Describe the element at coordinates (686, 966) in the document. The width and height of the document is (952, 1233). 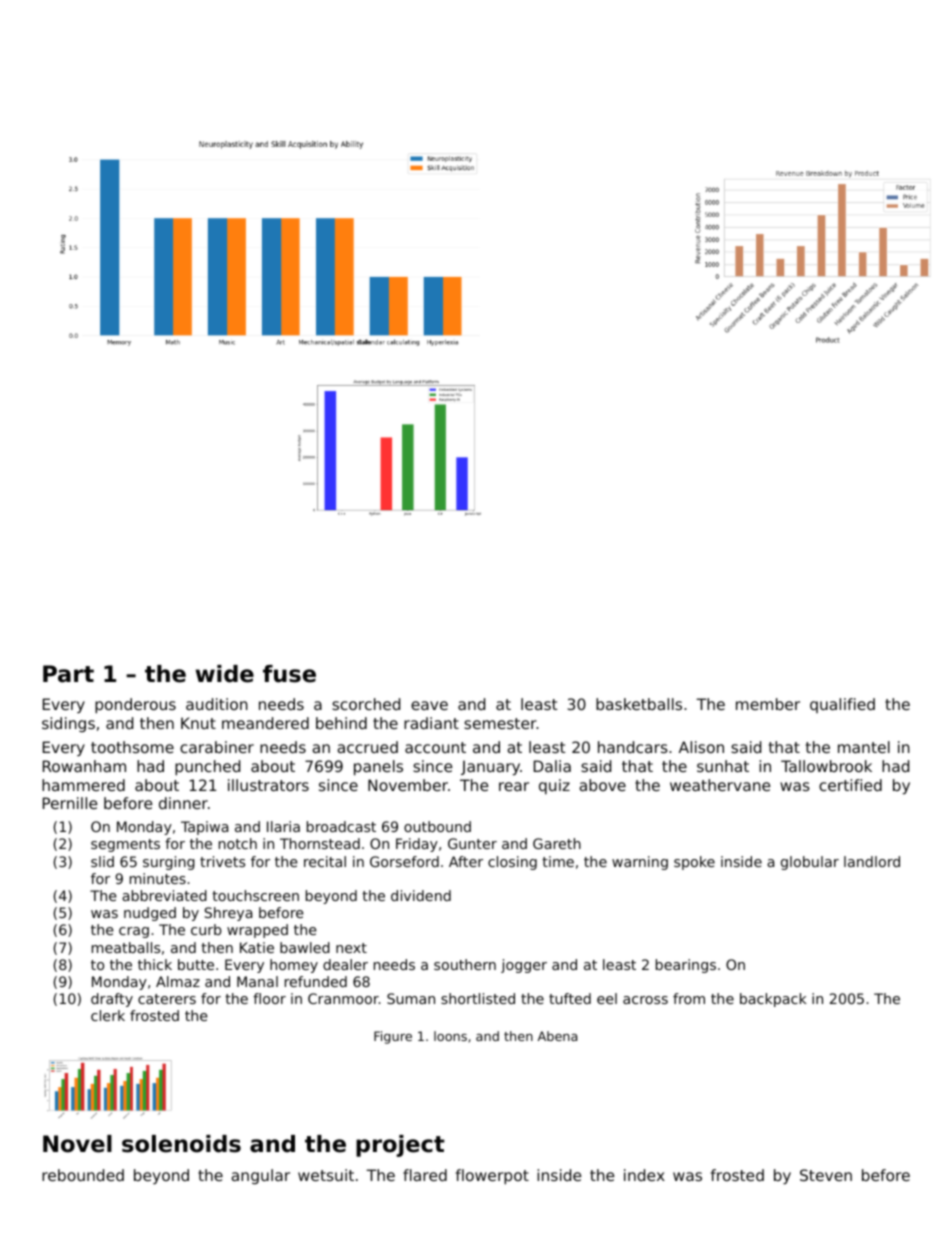
I see `bearings` at that location.
